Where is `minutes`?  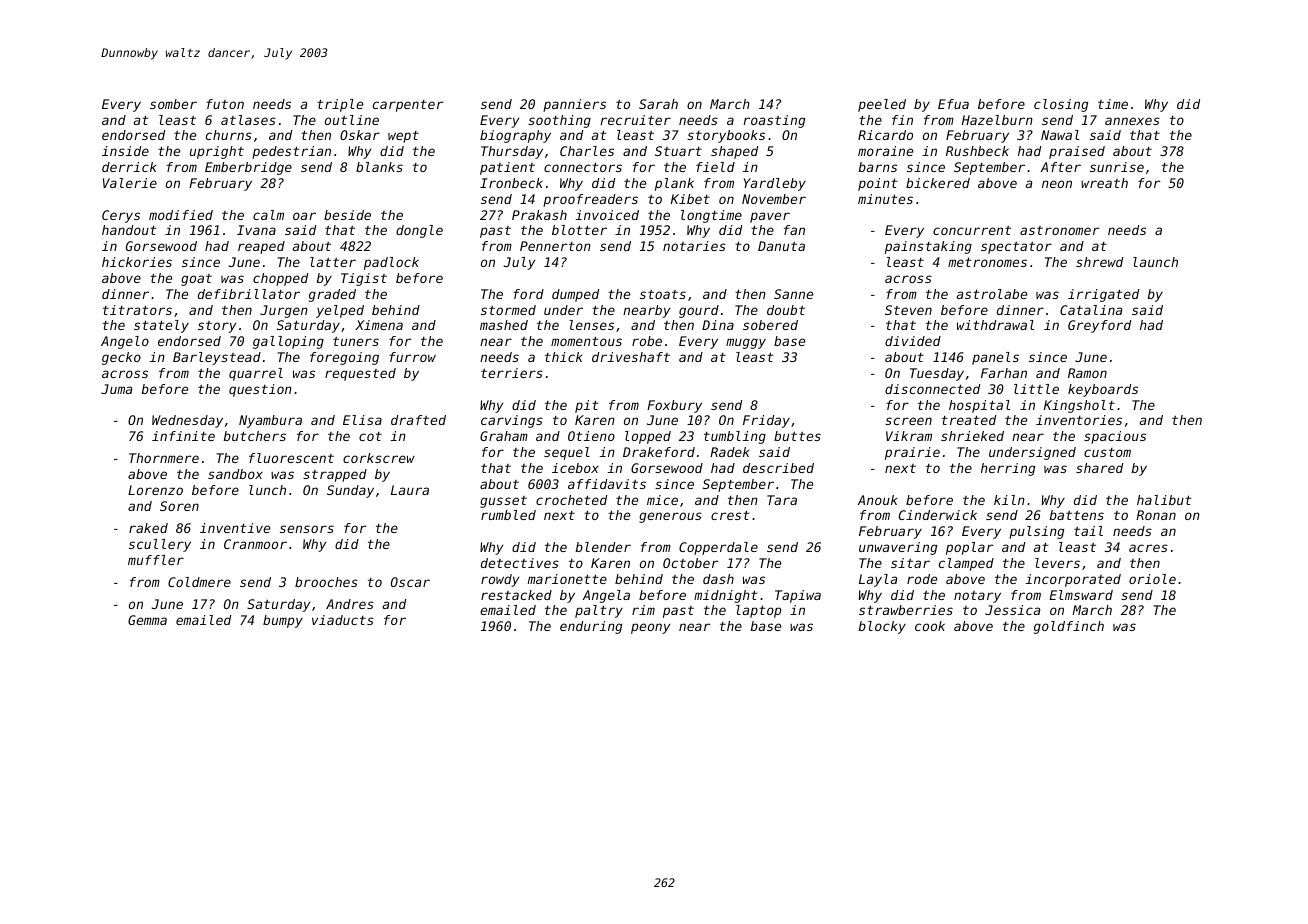
minutes is located at coordinates (885, 199).
